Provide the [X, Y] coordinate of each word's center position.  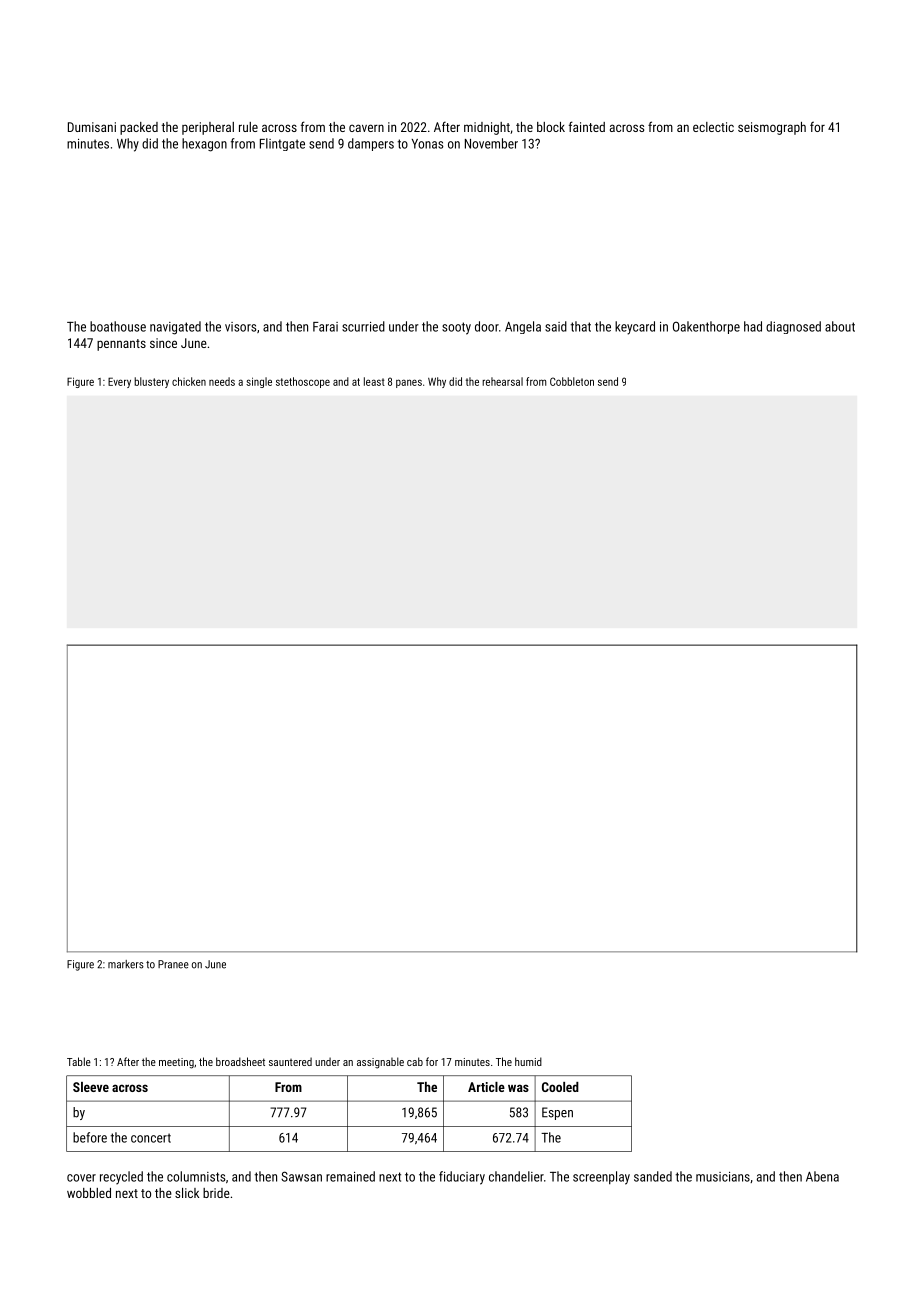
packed [139, 128]
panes [409, 383]
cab [415, 1061]
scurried [363, 326]
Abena [822, 1176]
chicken [189, 381]
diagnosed [793, 327]
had [753, 326]
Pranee [173, 964]
